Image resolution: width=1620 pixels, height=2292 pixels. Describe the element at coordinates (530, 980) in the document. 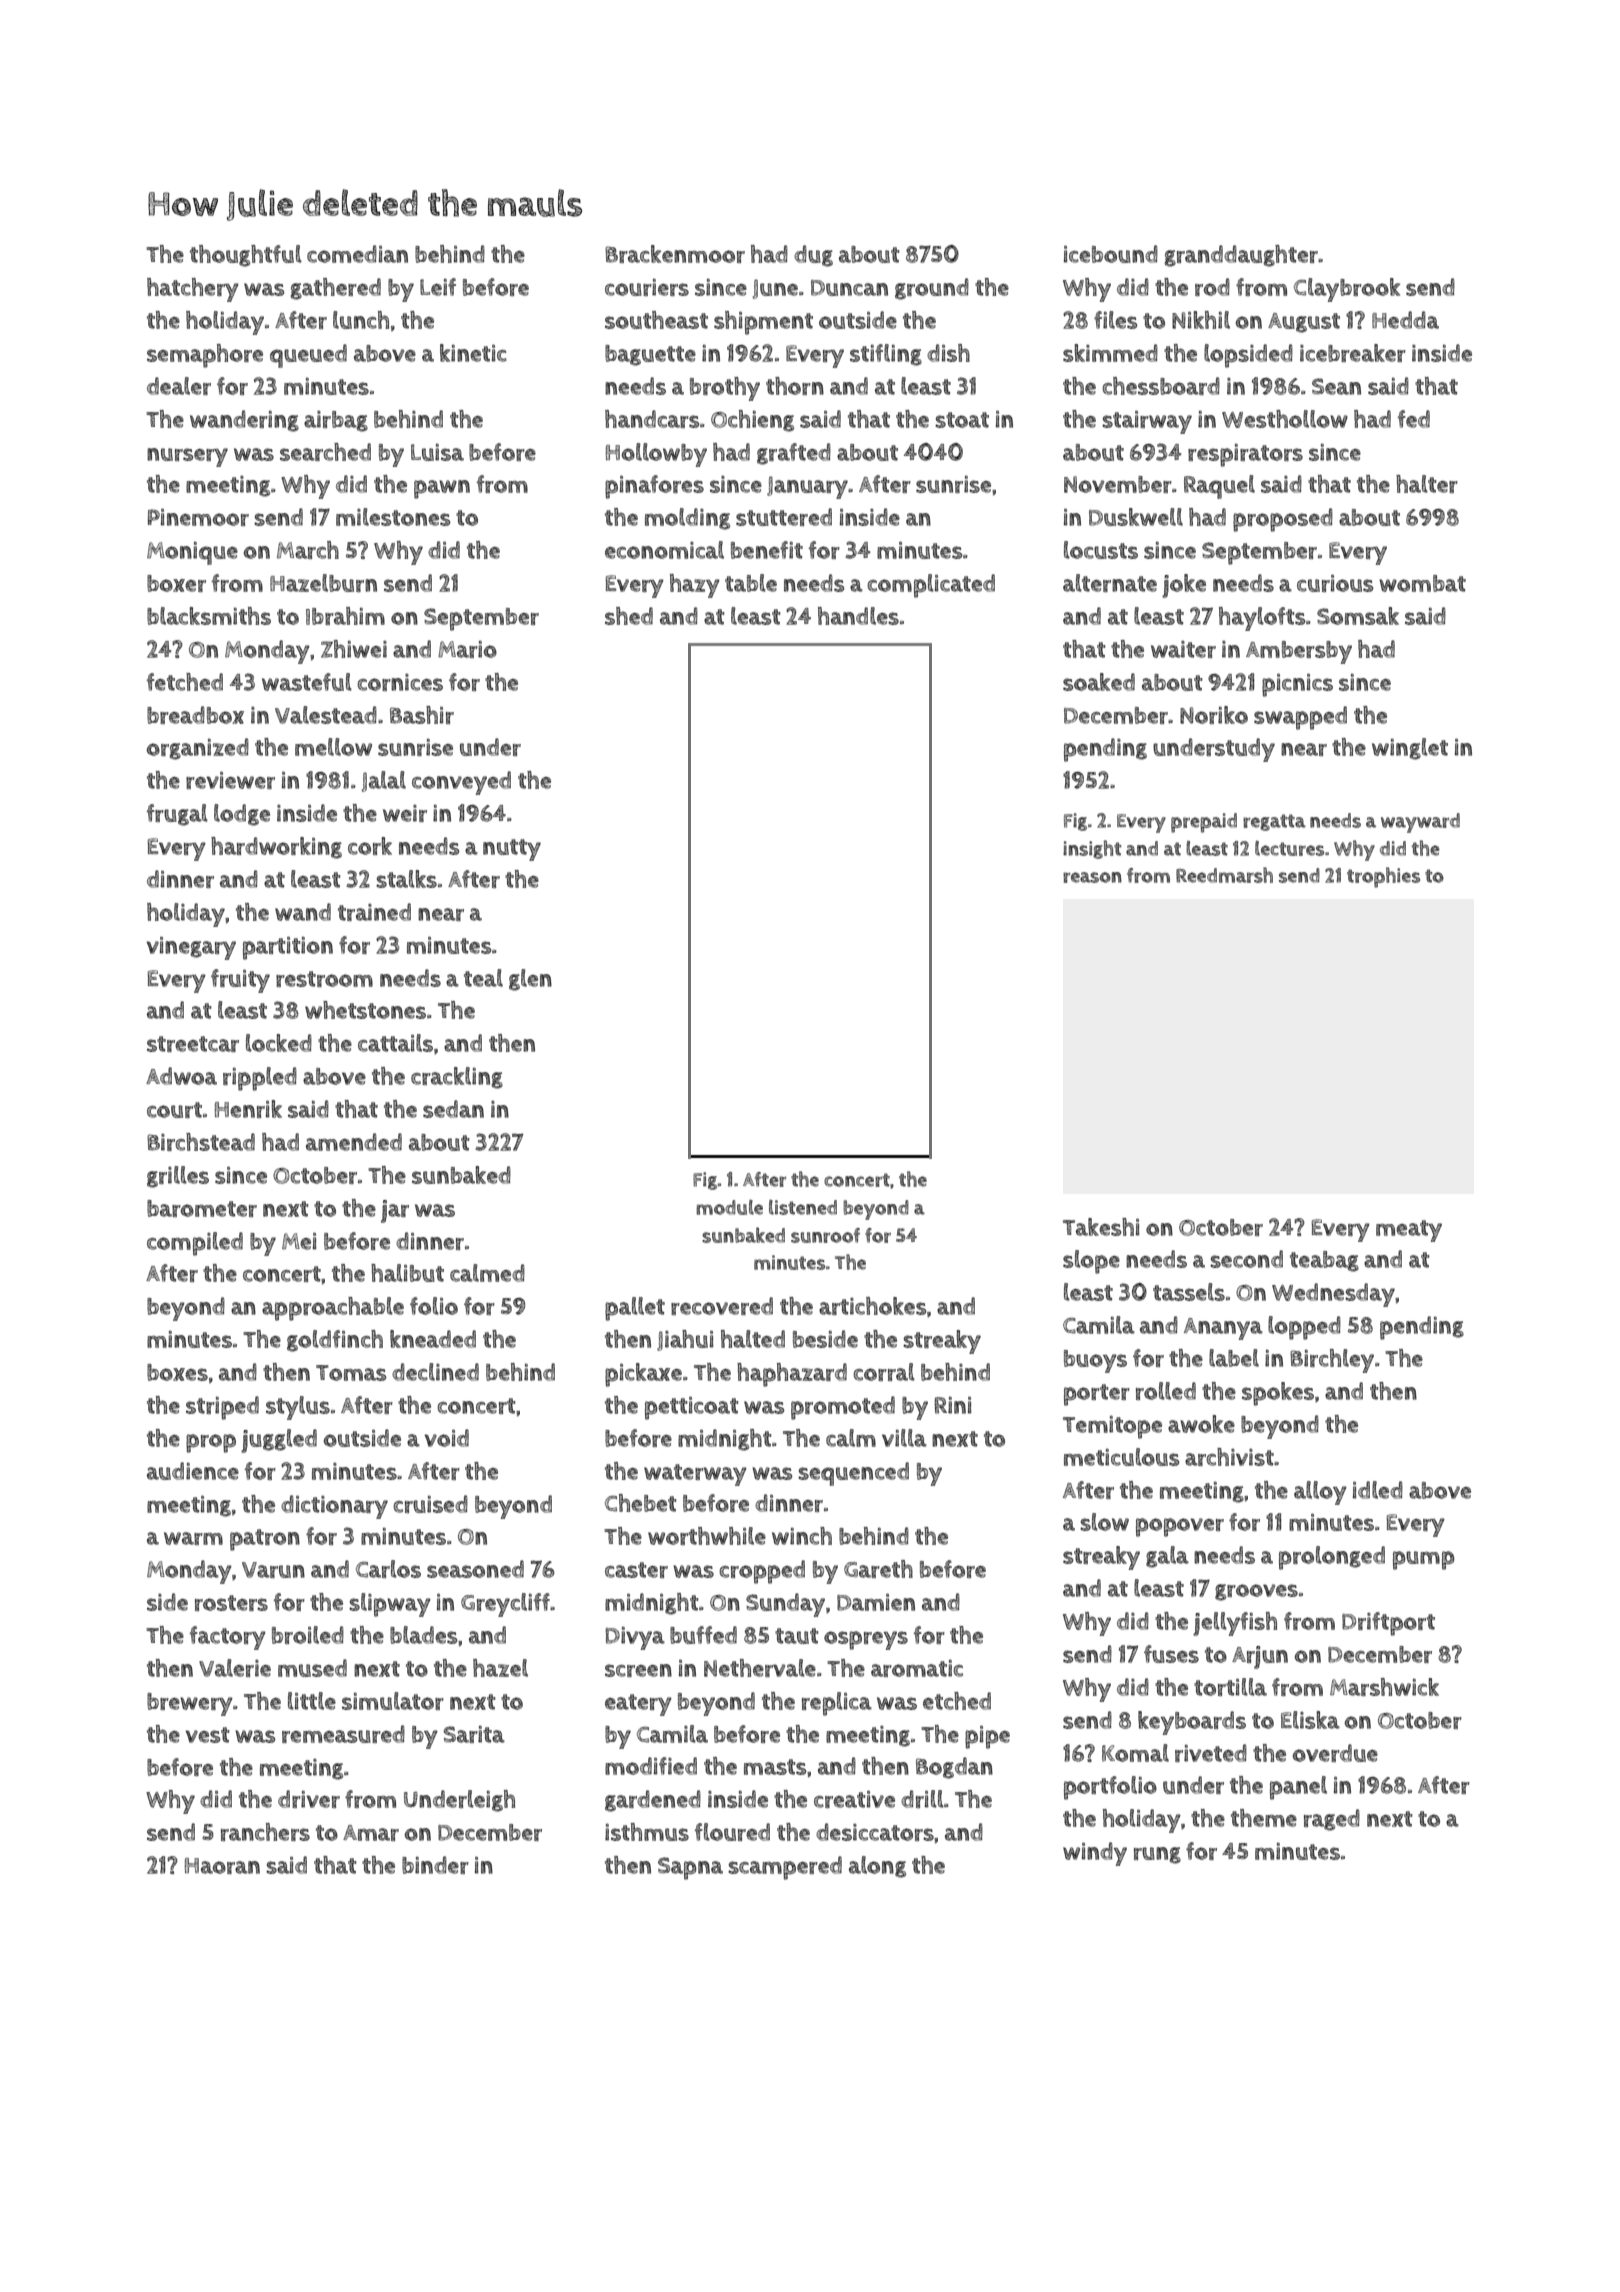

I see `glen` at that location.
